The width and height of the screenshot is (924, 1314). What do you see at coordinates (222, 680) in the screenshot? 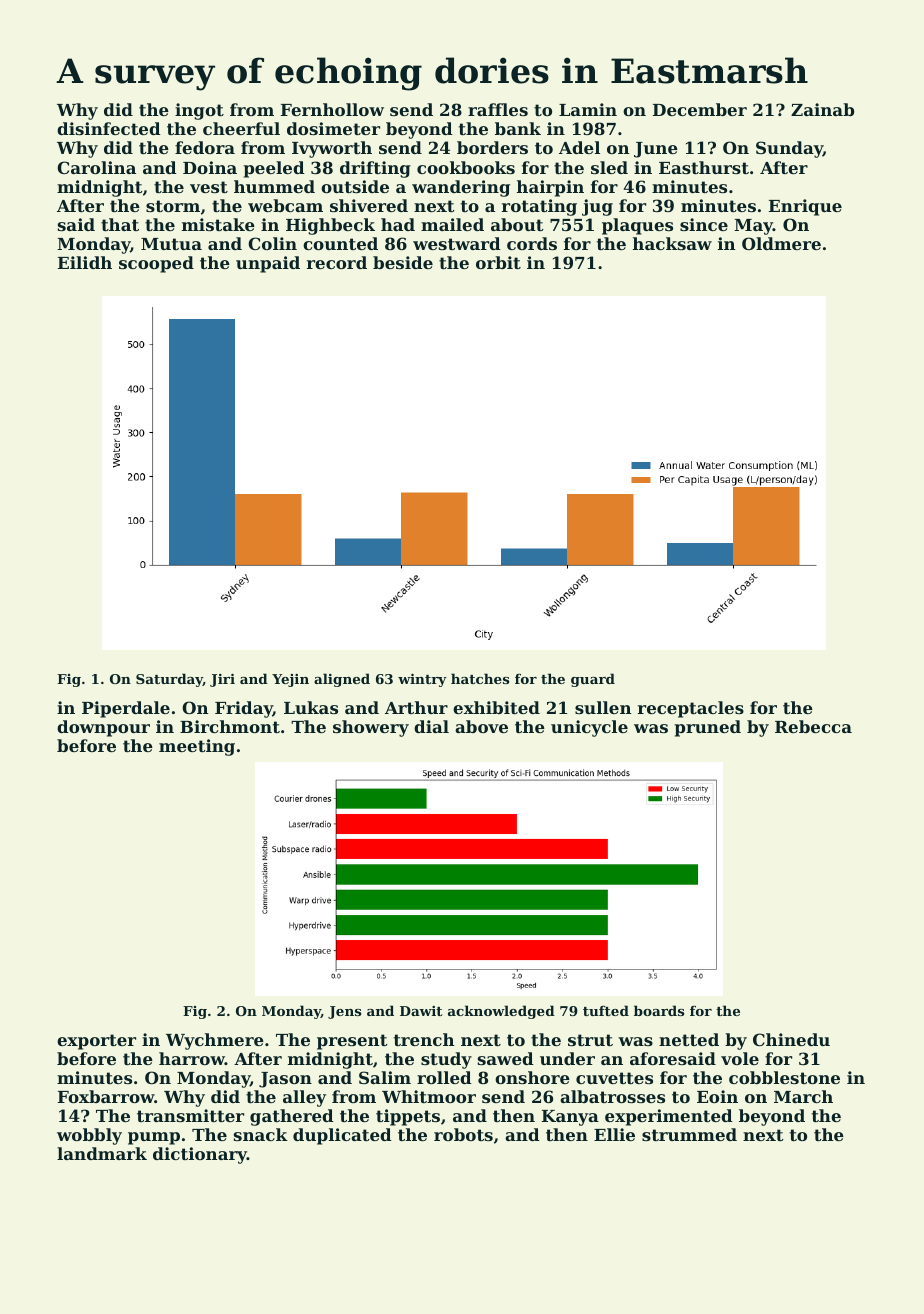
I see `Jiri` at bounding box center [222, 680].
